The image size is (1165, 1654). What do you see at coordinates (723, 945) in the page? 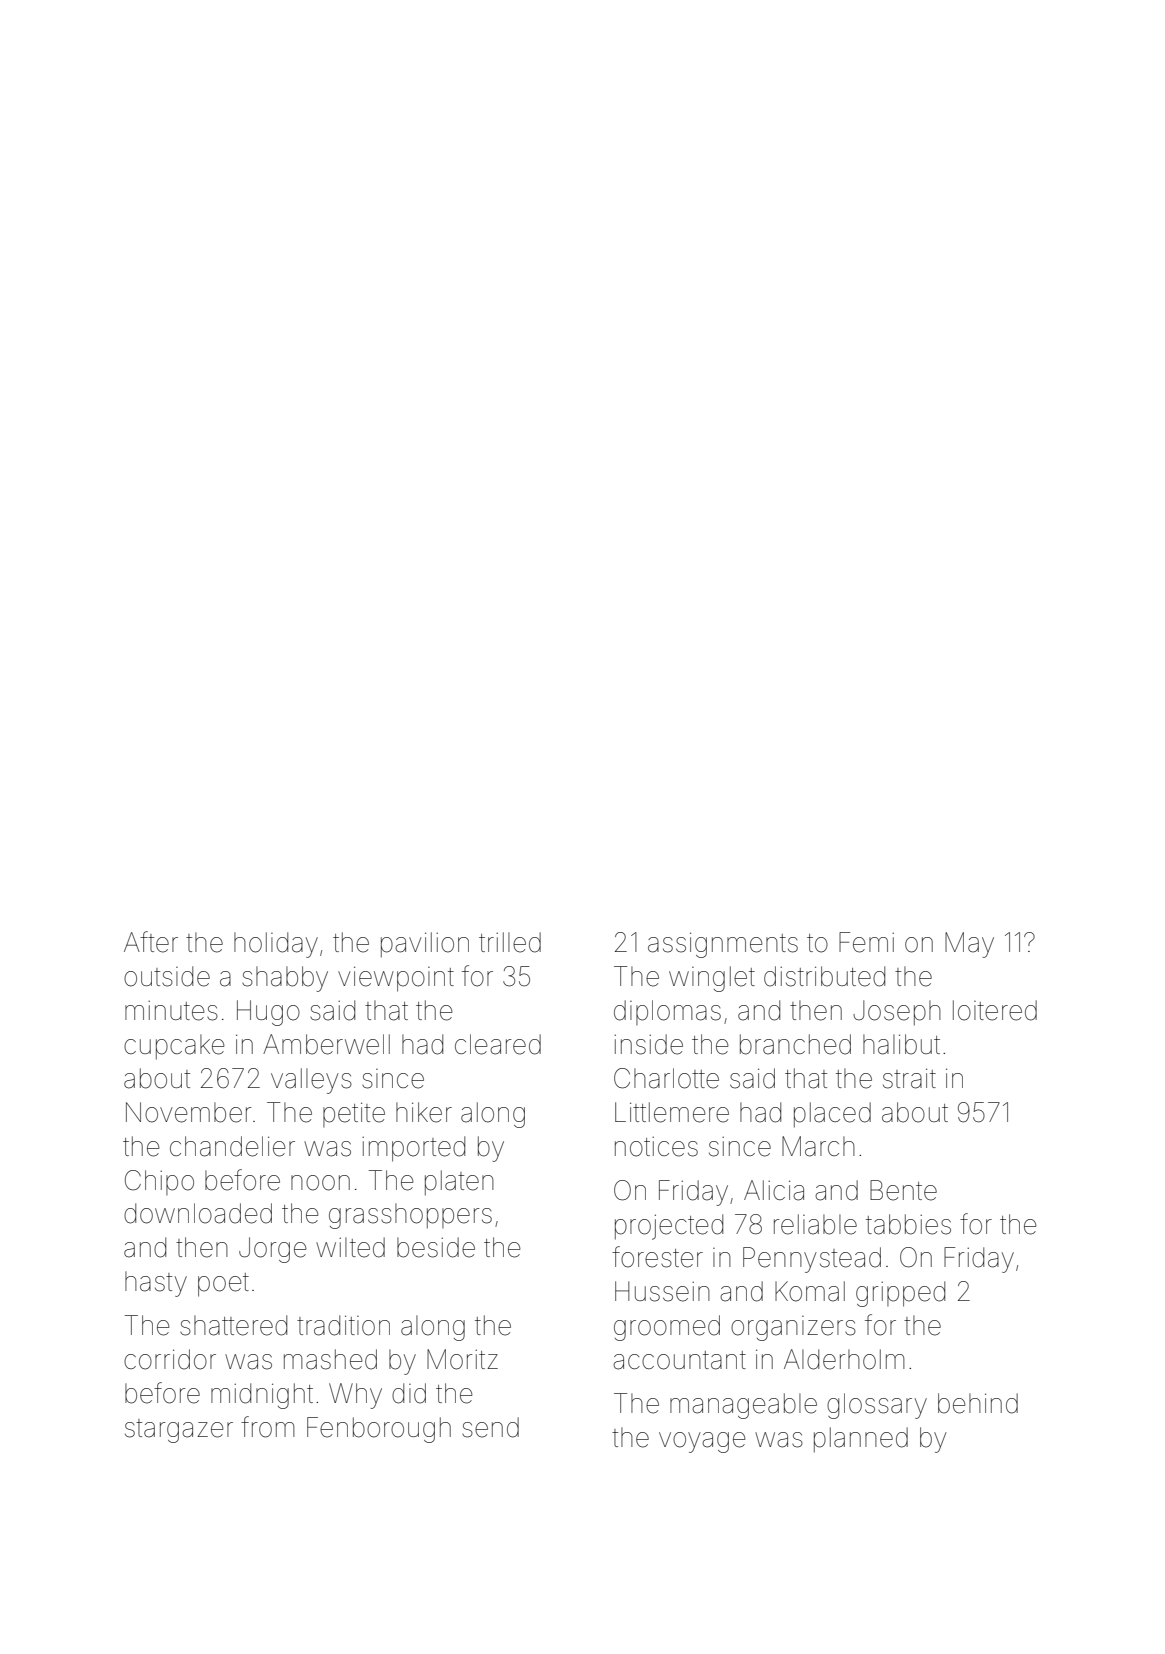
I see `assignments` at bounding box center [723, 945].
